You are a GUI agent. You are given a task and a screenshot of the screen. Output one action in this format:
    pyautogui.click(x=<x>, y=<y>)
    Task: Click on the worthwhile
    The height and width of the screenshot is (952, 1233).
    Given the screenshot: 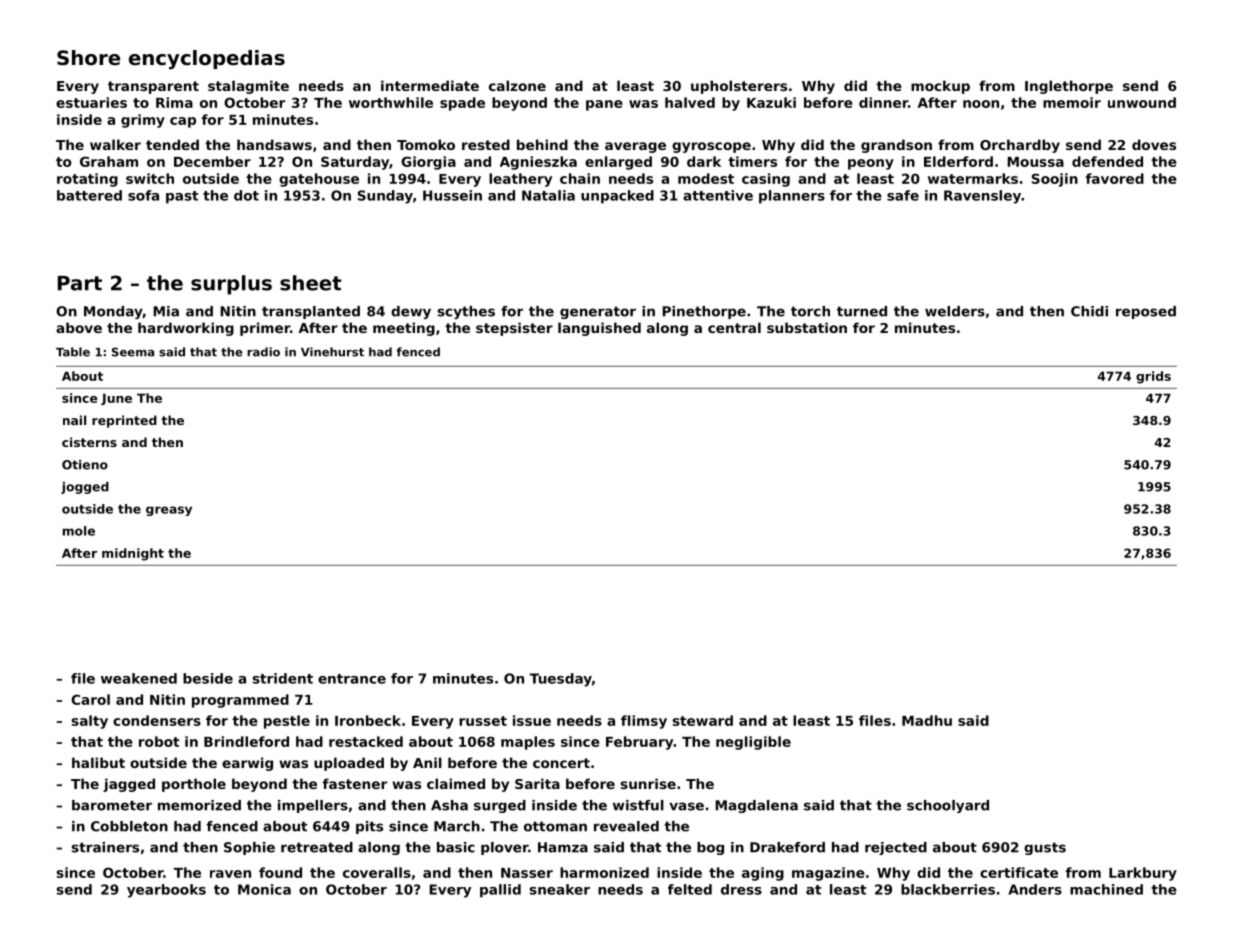 What is the action you would take?
    pyautogui.click(x=391, y=102)
